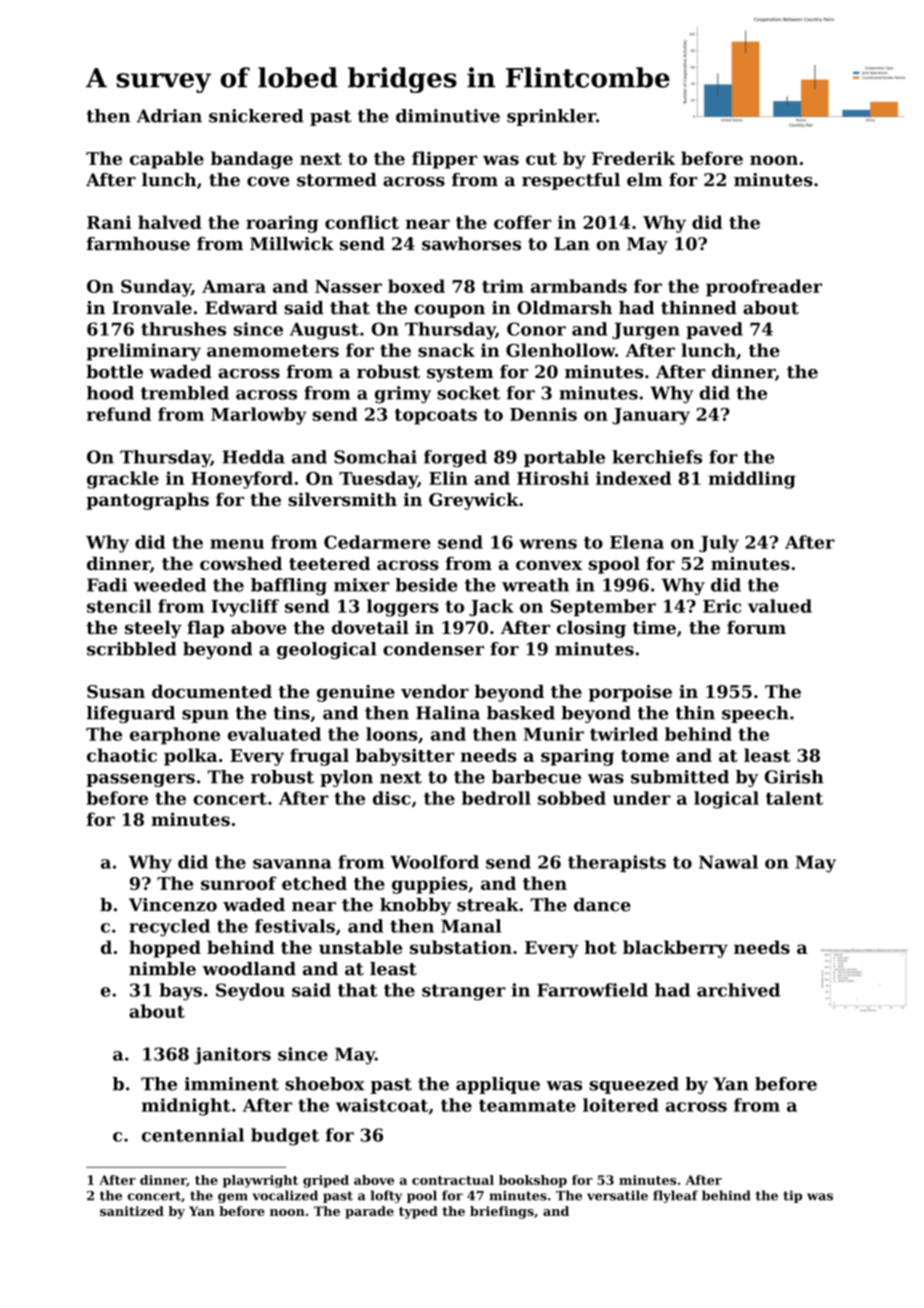 This screenshot has height=1308, width=924. What do you see at coordinates (675, 1196) in the screenshot?
I see `flyleaf` at bounding box center [675, 1196].
